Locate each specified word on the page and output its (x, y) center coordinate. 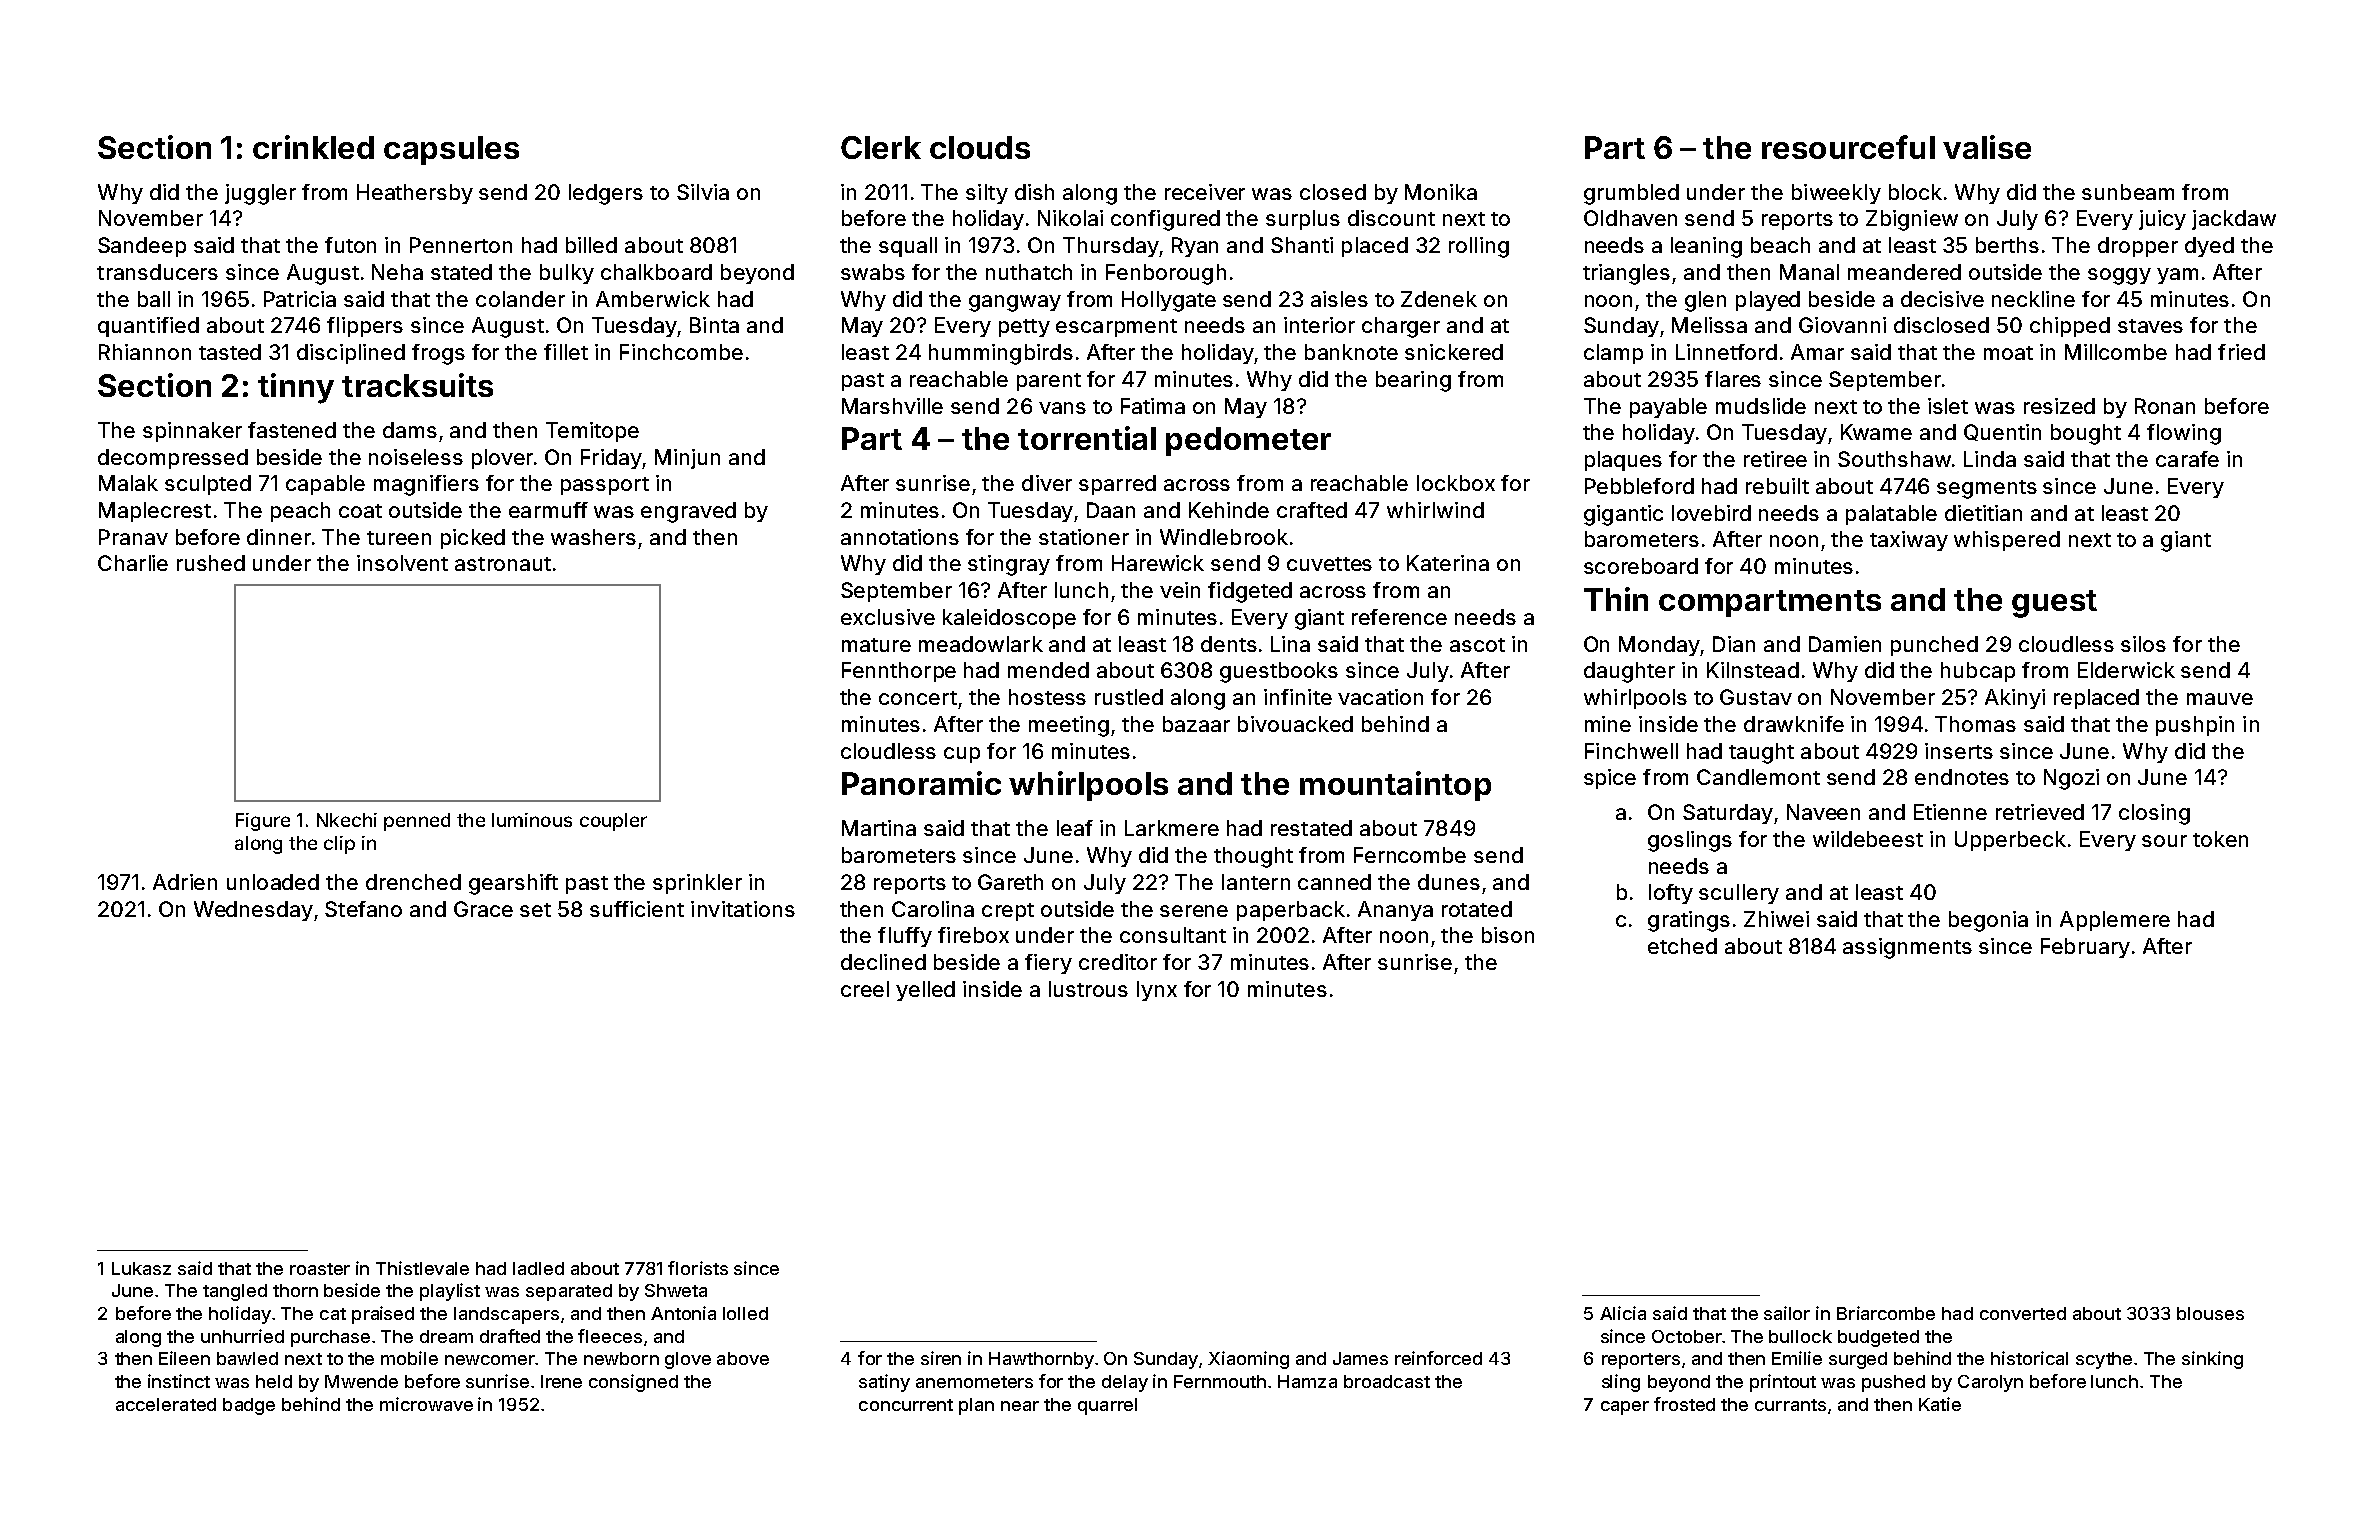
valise (1987, 147)
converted (2023, 1313)
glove (688, 1360)
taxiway (1909, 541)
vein (1180, 590)
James (1360, 1358)
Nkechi (347, 820)
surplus (1303, 220)
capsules (451, 150)
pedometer (1248, 441)
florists (698, 1268)
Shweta (676, 1290)
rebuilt (1777, 486)
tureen (399, 538)
